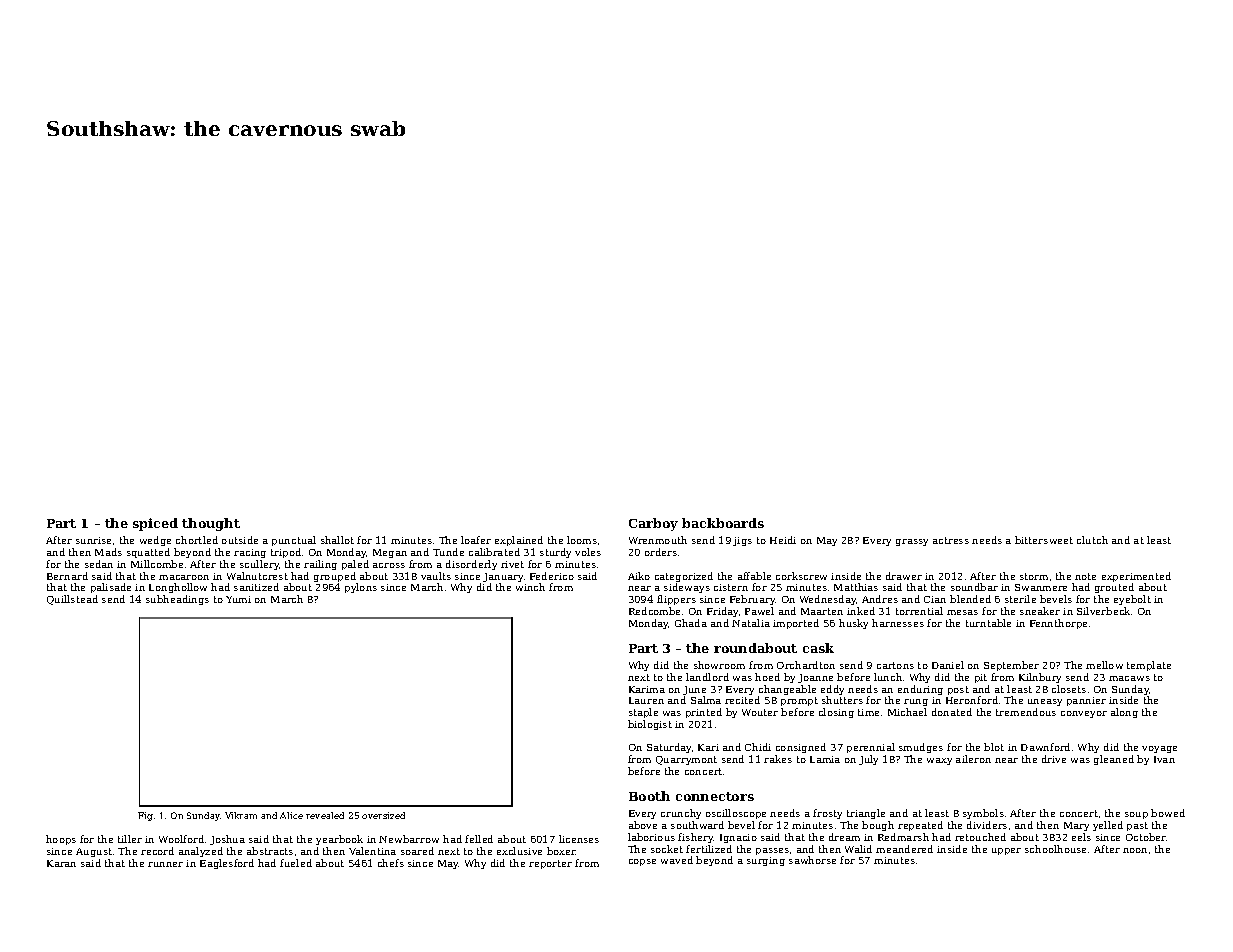  What do you see at coordinates (1149, 666) in the document?
I see `template` at bounding box center [1149, 666].
